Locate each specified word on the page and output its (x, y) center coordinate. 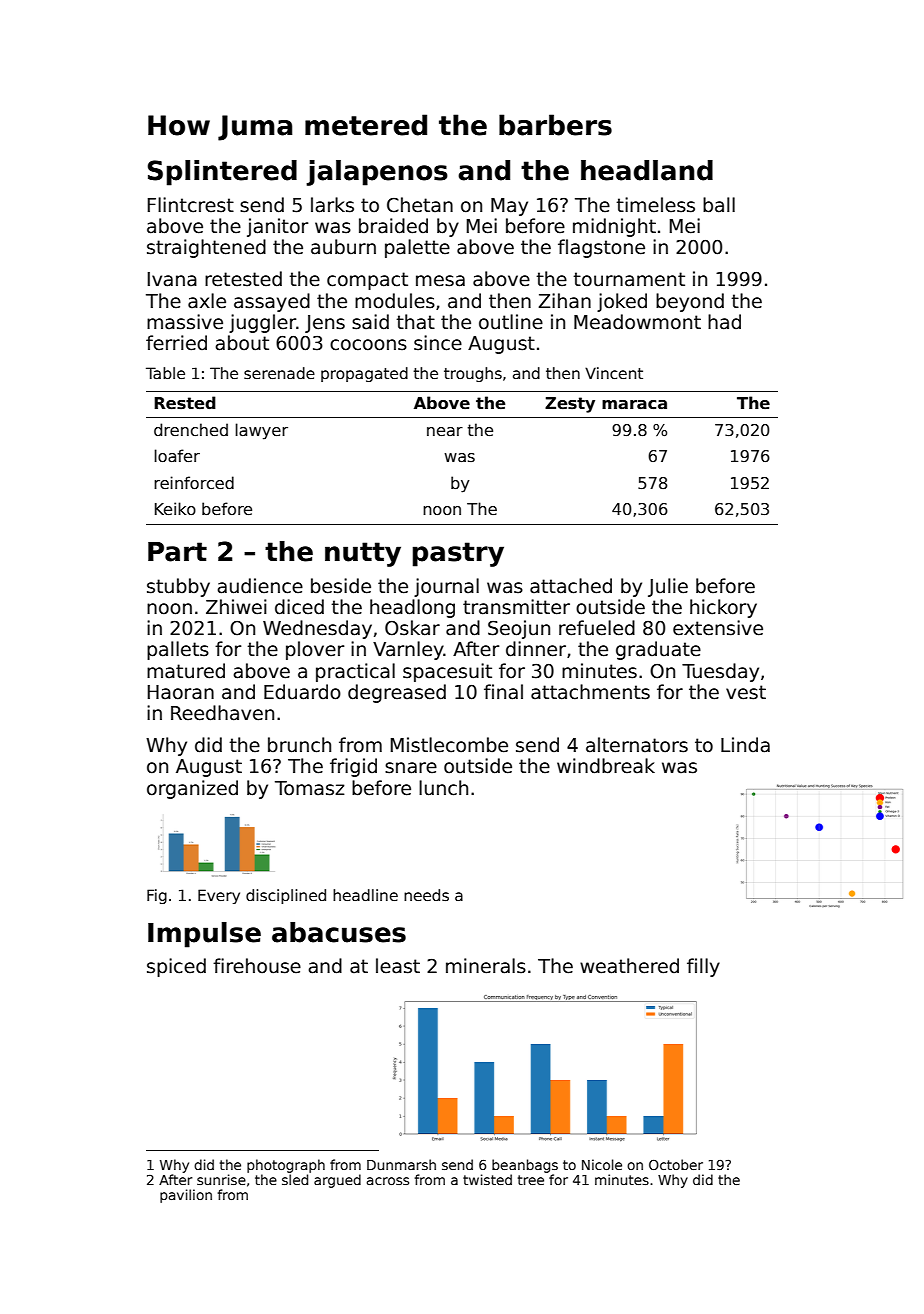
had (724, 322)
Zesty (570, 405)
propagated (364, 374)
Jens (325, 324)
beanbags (525, 1166)
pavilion (186, 1196)
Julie (668, 587)
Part (177, 552)
